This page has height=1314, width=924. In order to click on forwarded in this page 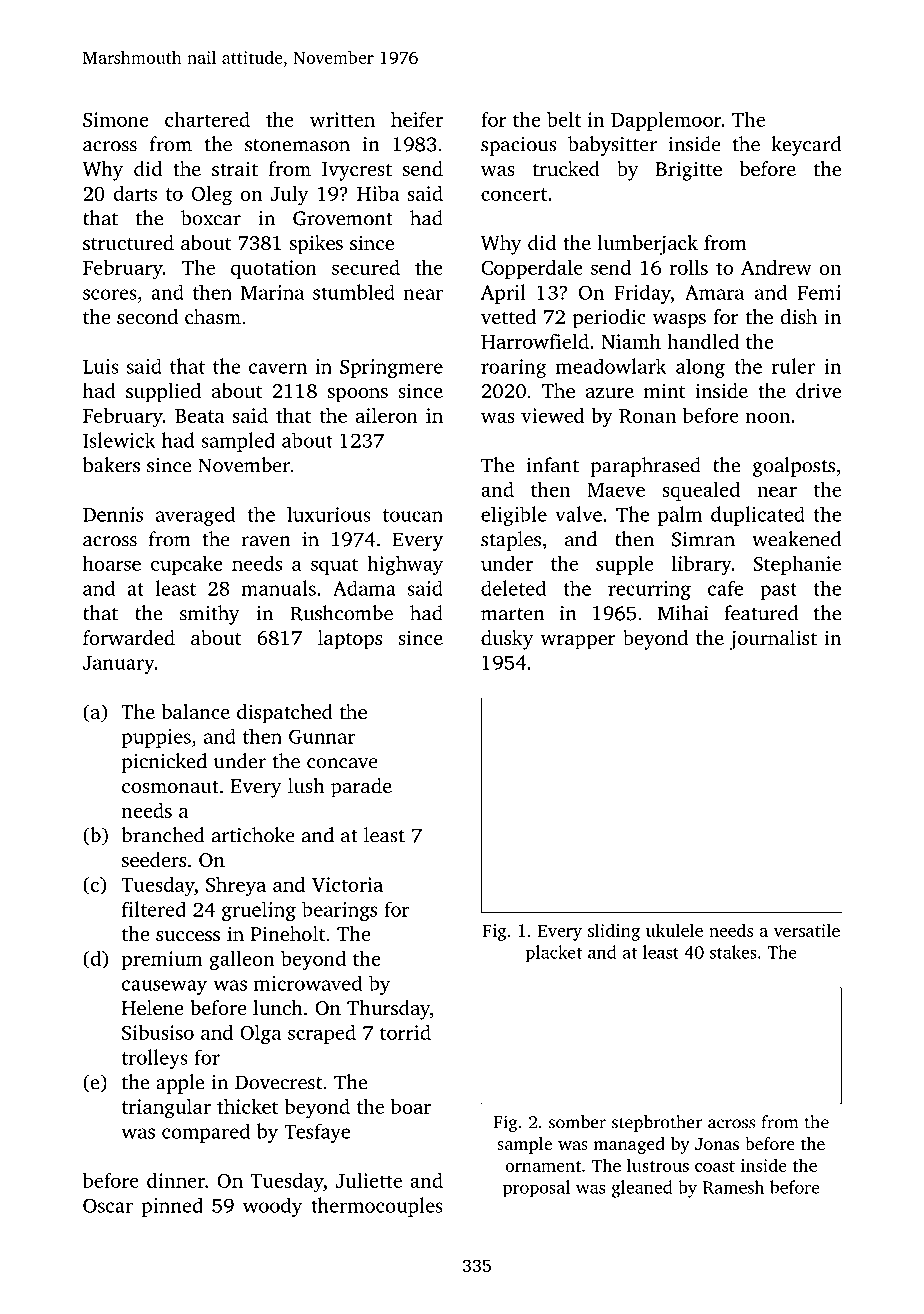, I will do `click(129, 637)`.
